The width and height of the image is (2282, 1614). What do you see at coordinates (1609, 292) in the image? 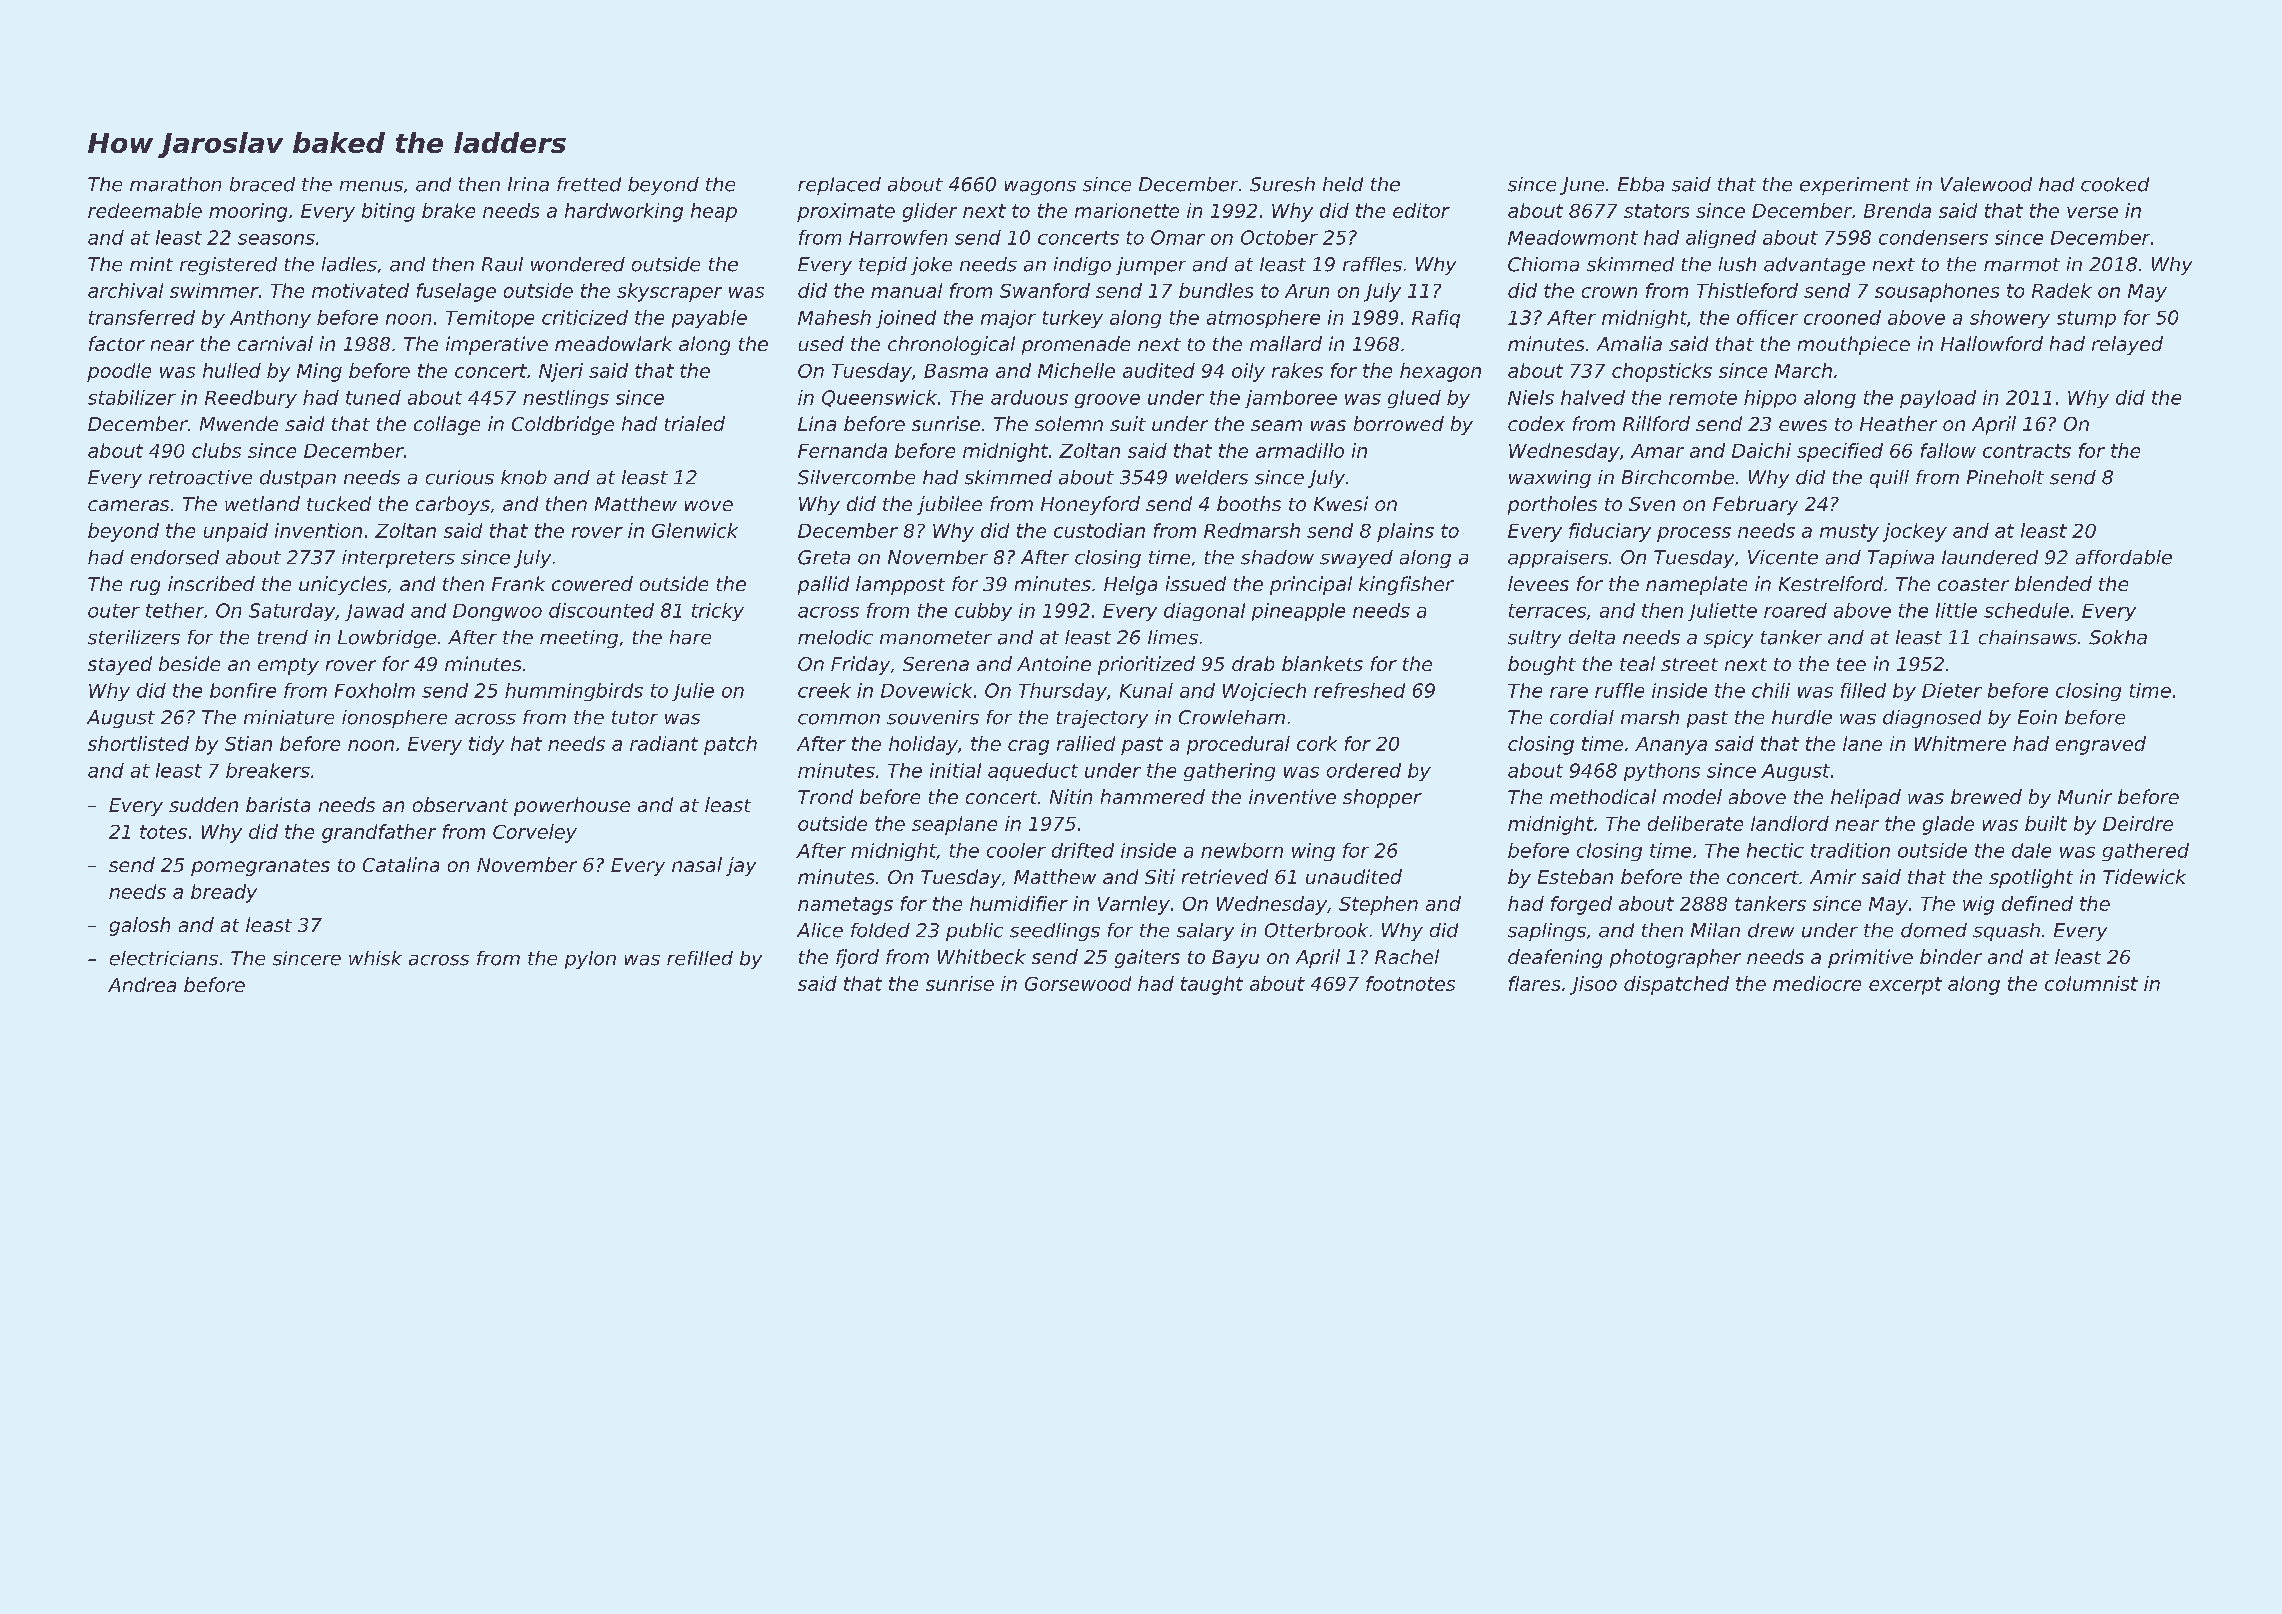
I see `crown` at bounding box center [1609, 292].
